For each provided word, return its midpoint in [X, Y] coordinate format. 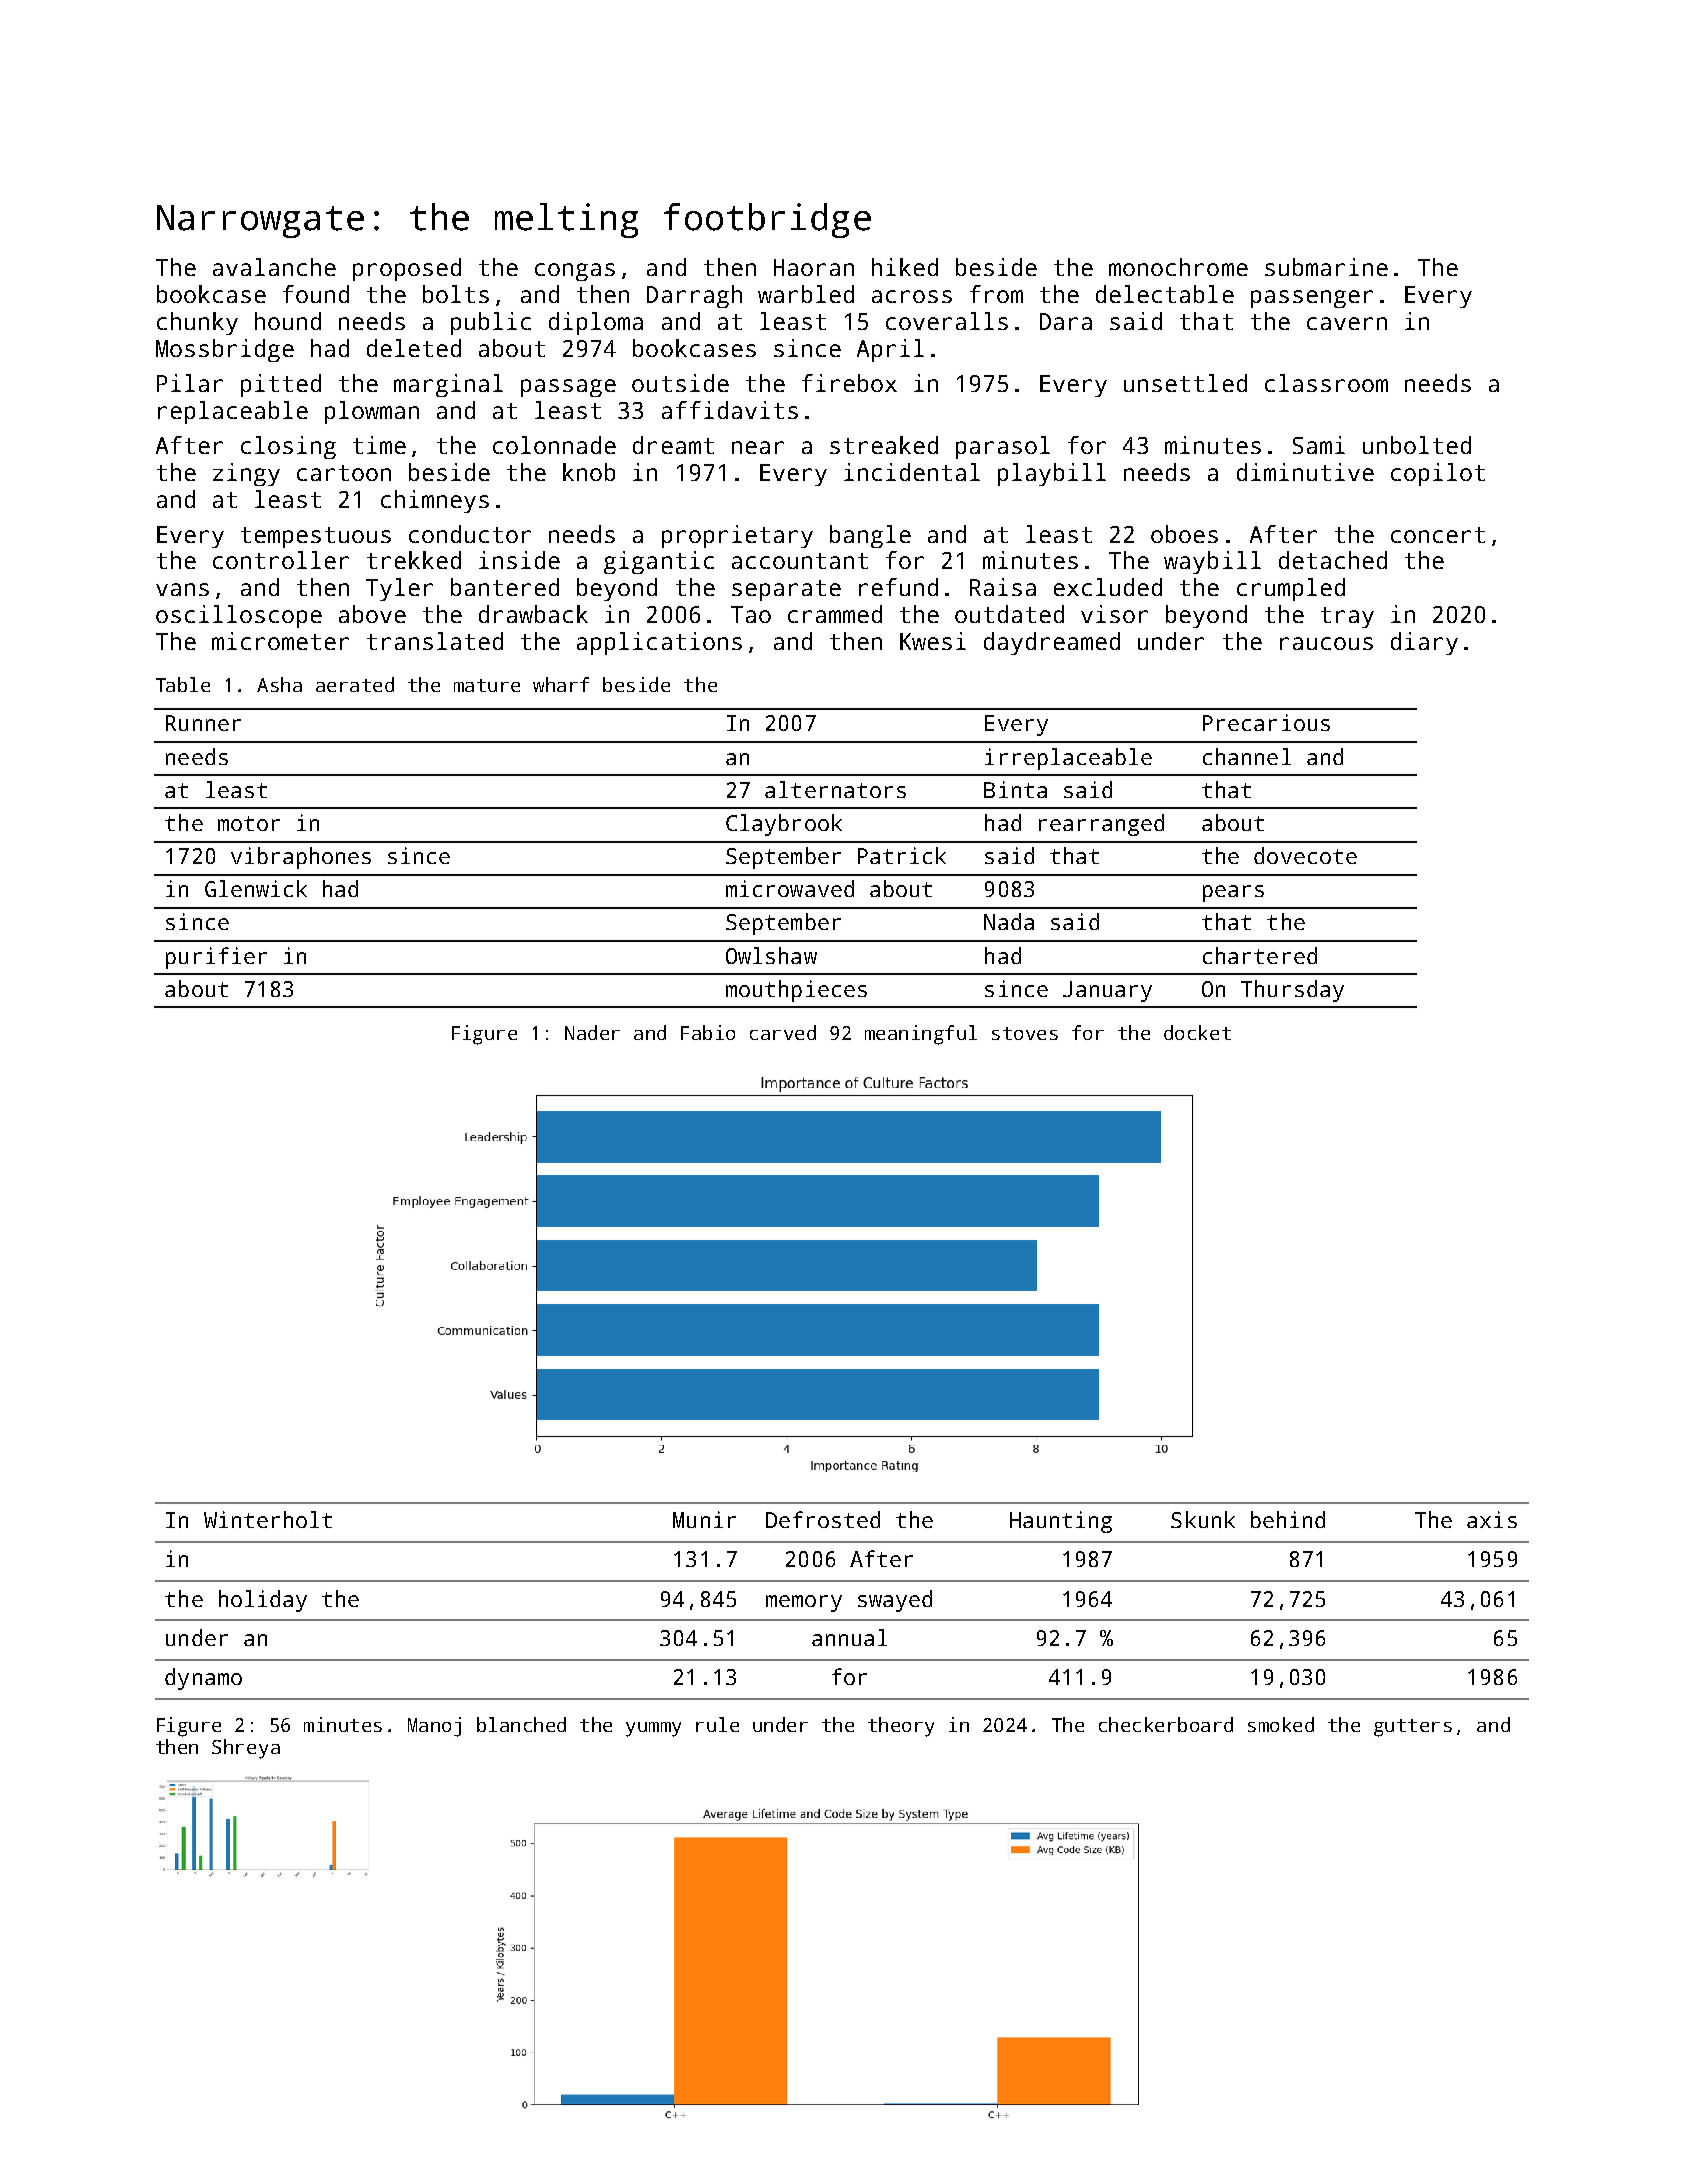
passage [568, 388]
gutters [1413, 1728]
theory [901, 1727]
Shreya [246, 1749]
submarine [1326, 267]
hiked [905, 267]
